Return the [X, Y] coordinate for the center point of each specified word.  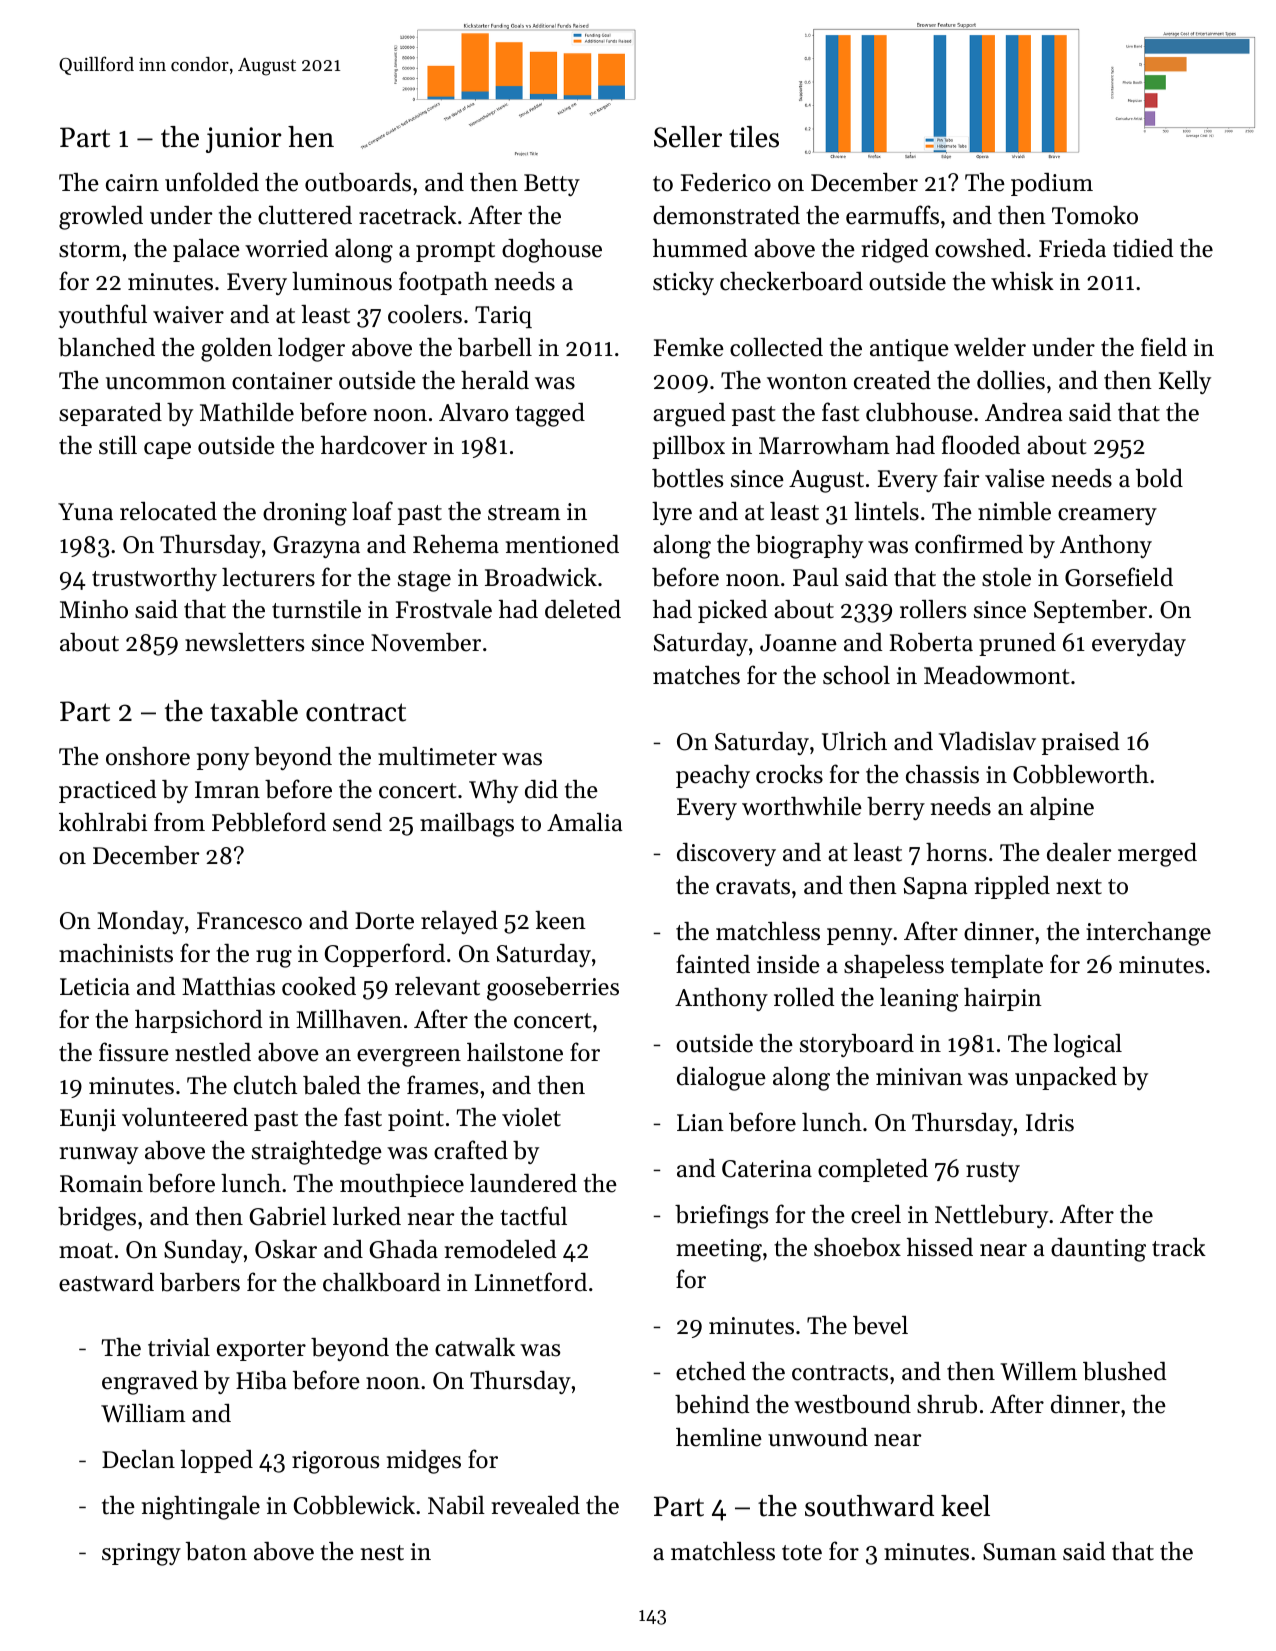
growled [101, 218]
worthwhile [802, 806]
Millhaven [349, 1019]
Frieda [1072, 248]
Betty [552, 185]
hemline [719, 1437]
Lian [700, 1122]
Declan [138, 1459]
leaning [919, 1000]
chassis [942, 774]
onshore [148, 756]
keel [965, 1506]
